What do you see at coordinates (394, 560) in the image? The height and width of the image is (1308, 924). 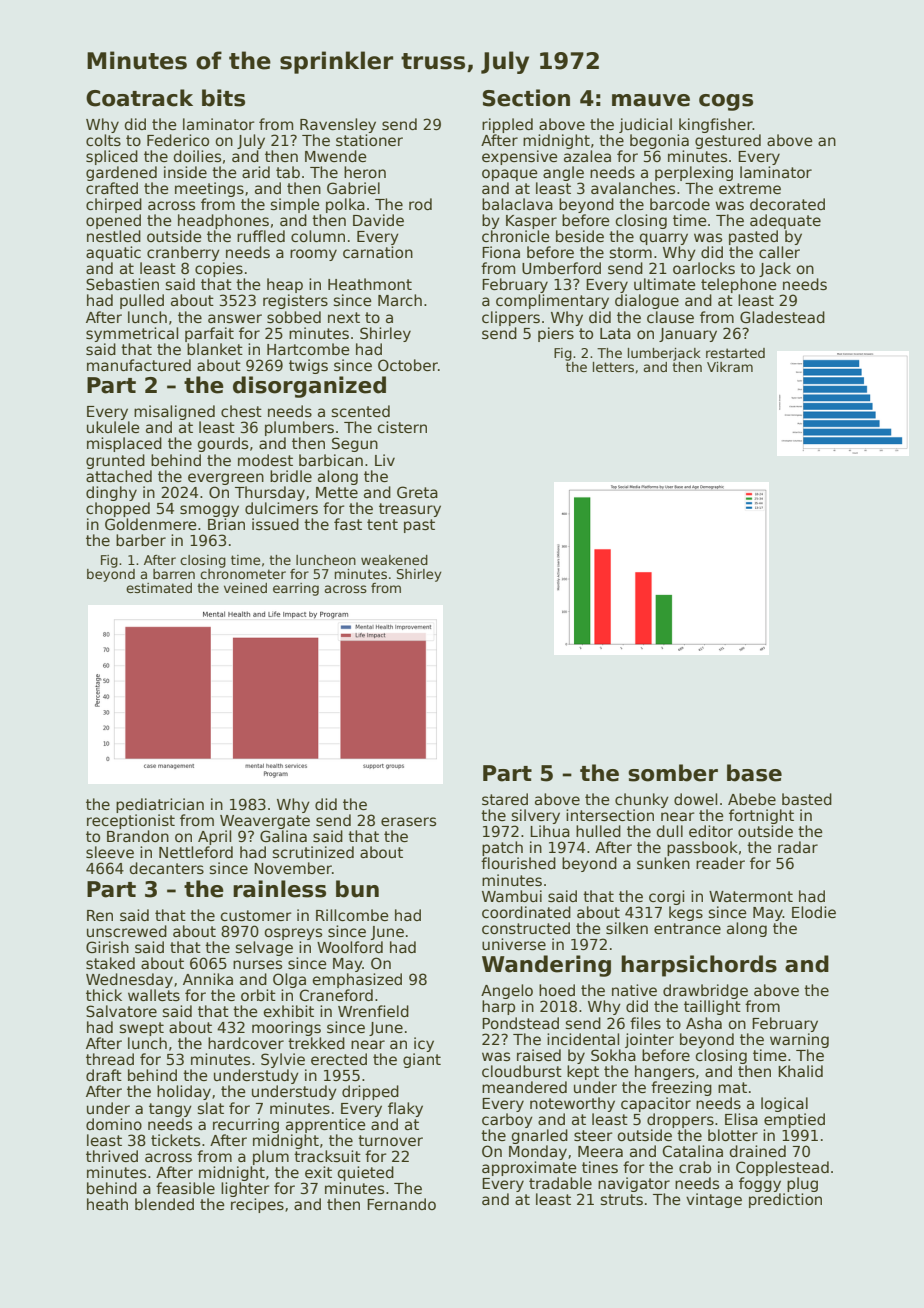 I see `weakened` at bounding box center [394, 560].
